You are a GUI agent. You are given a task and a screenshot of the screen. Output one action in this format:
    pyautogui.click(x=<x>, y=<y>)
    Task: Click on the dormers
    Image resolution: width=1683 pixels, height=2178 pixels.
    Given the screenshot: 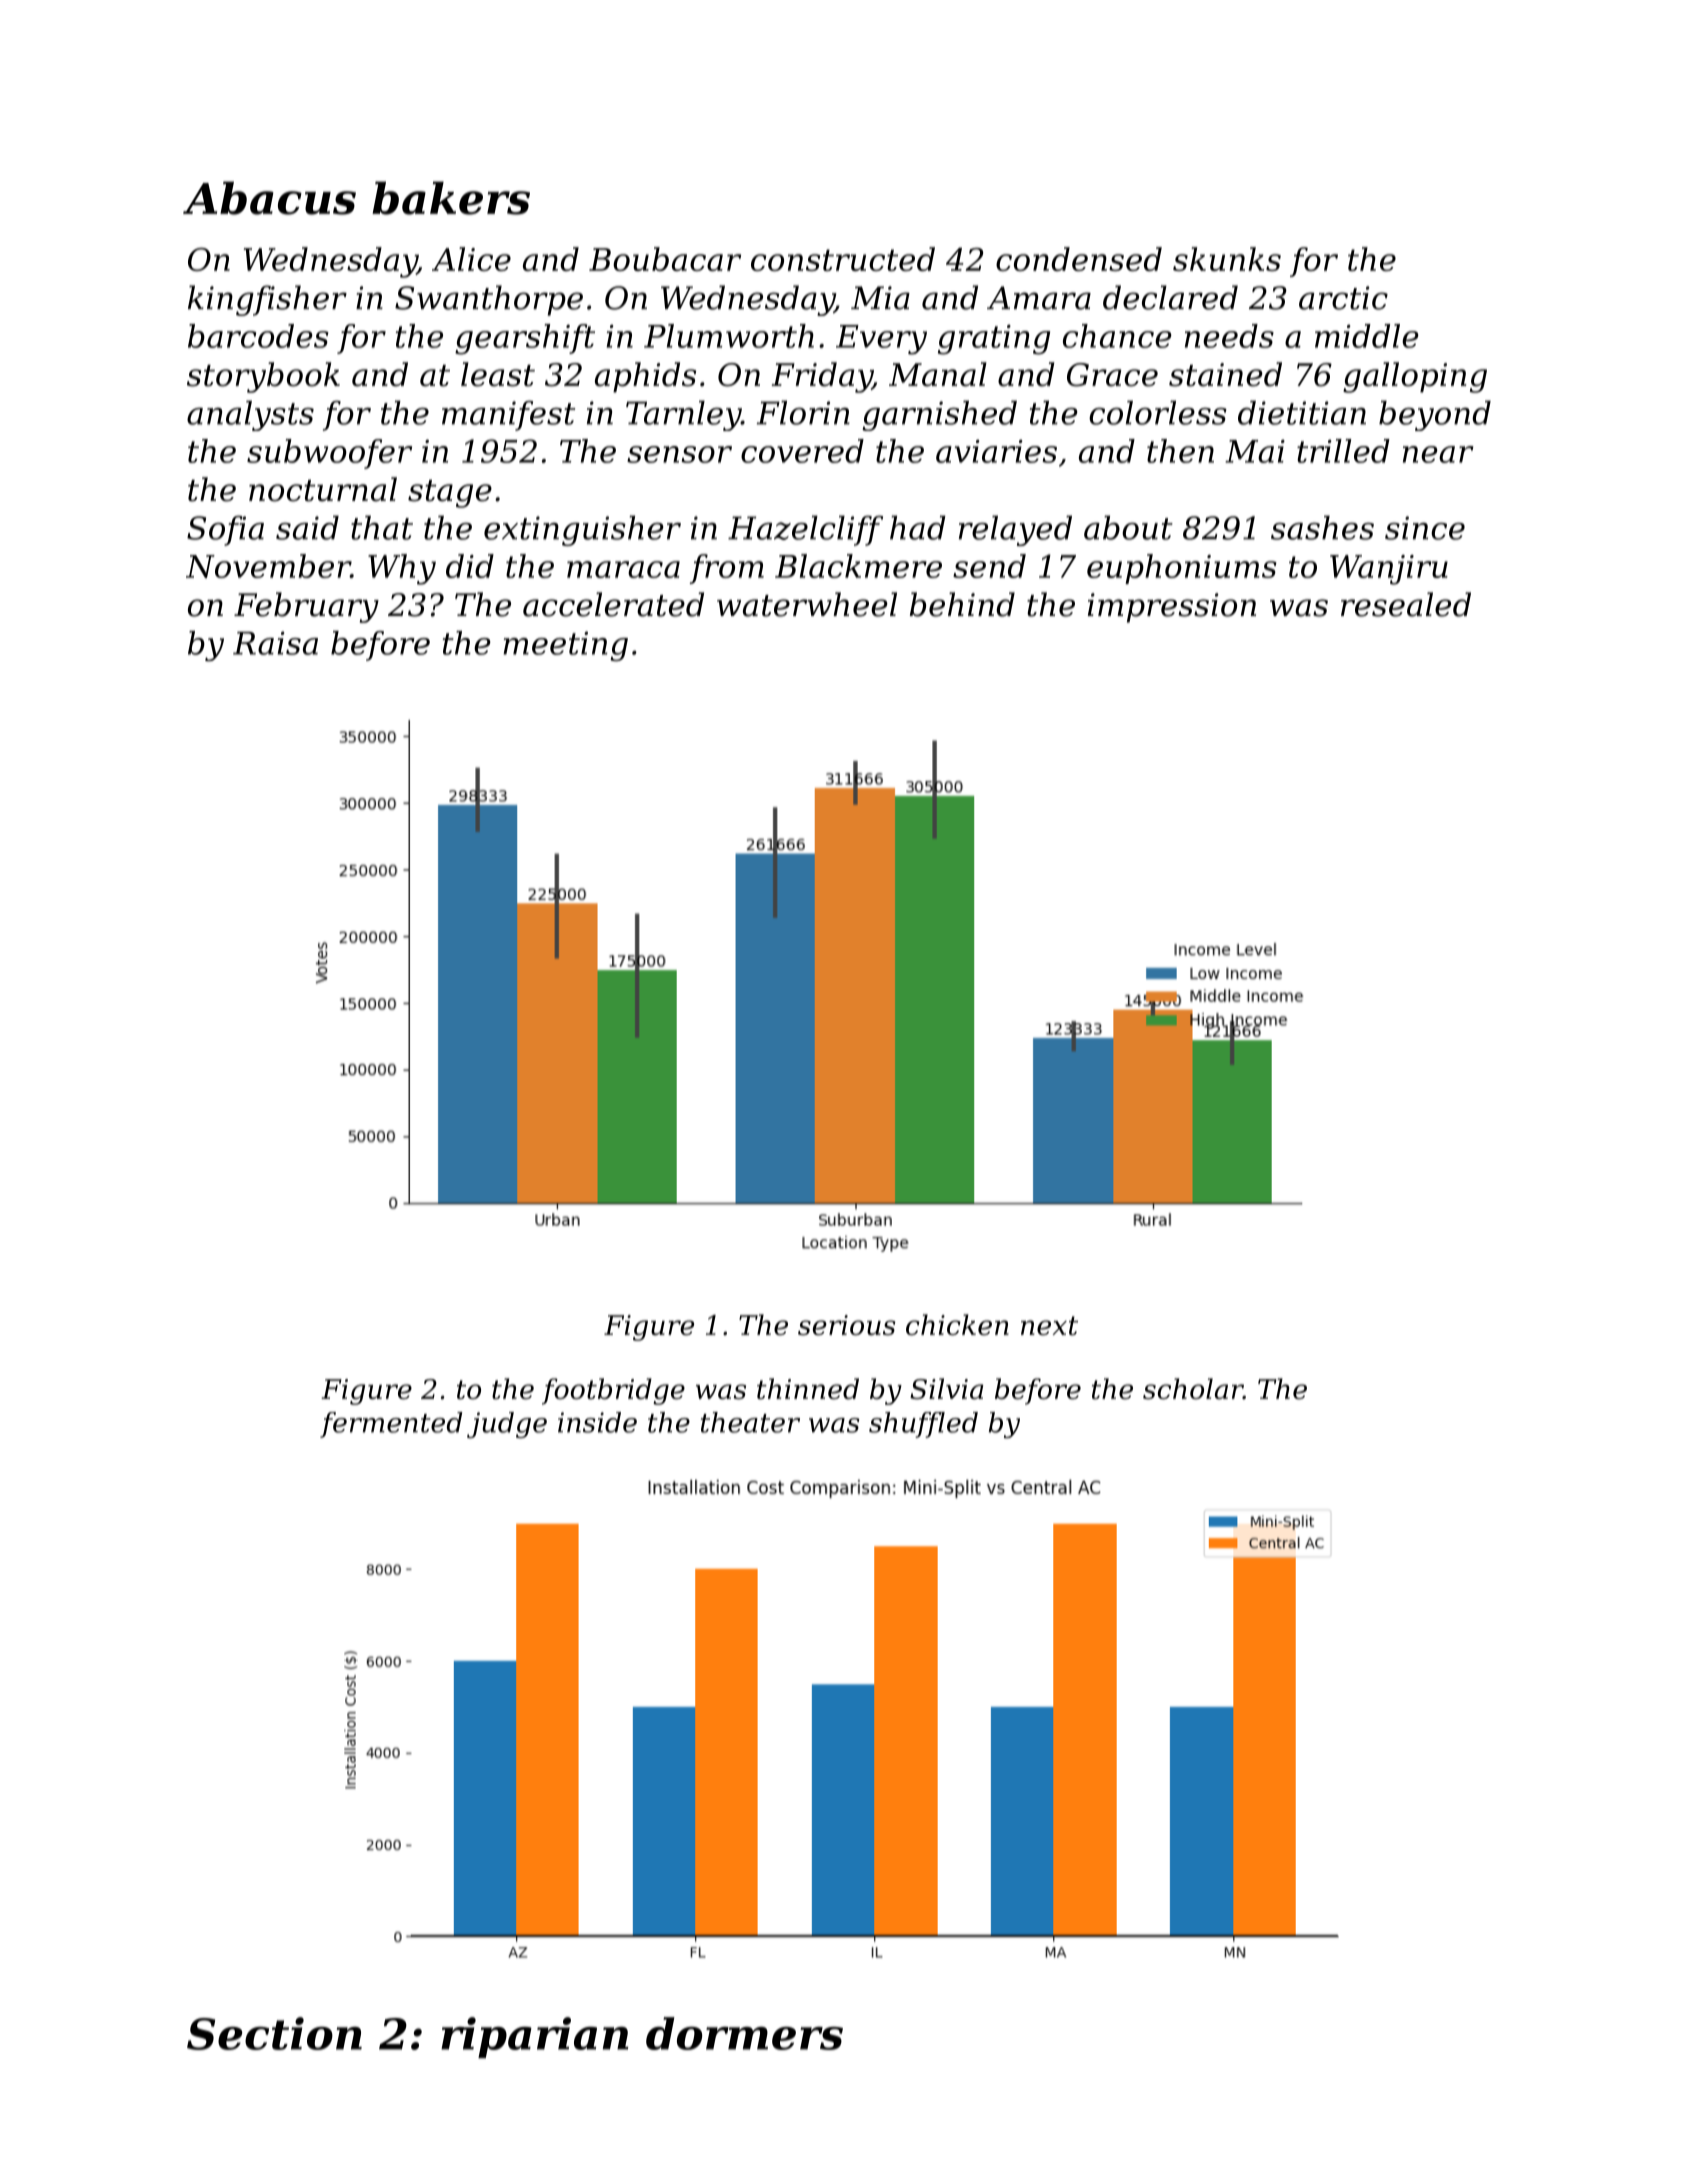 What is the action you would take?
    pyautogui.click(x=744, y=2033)
